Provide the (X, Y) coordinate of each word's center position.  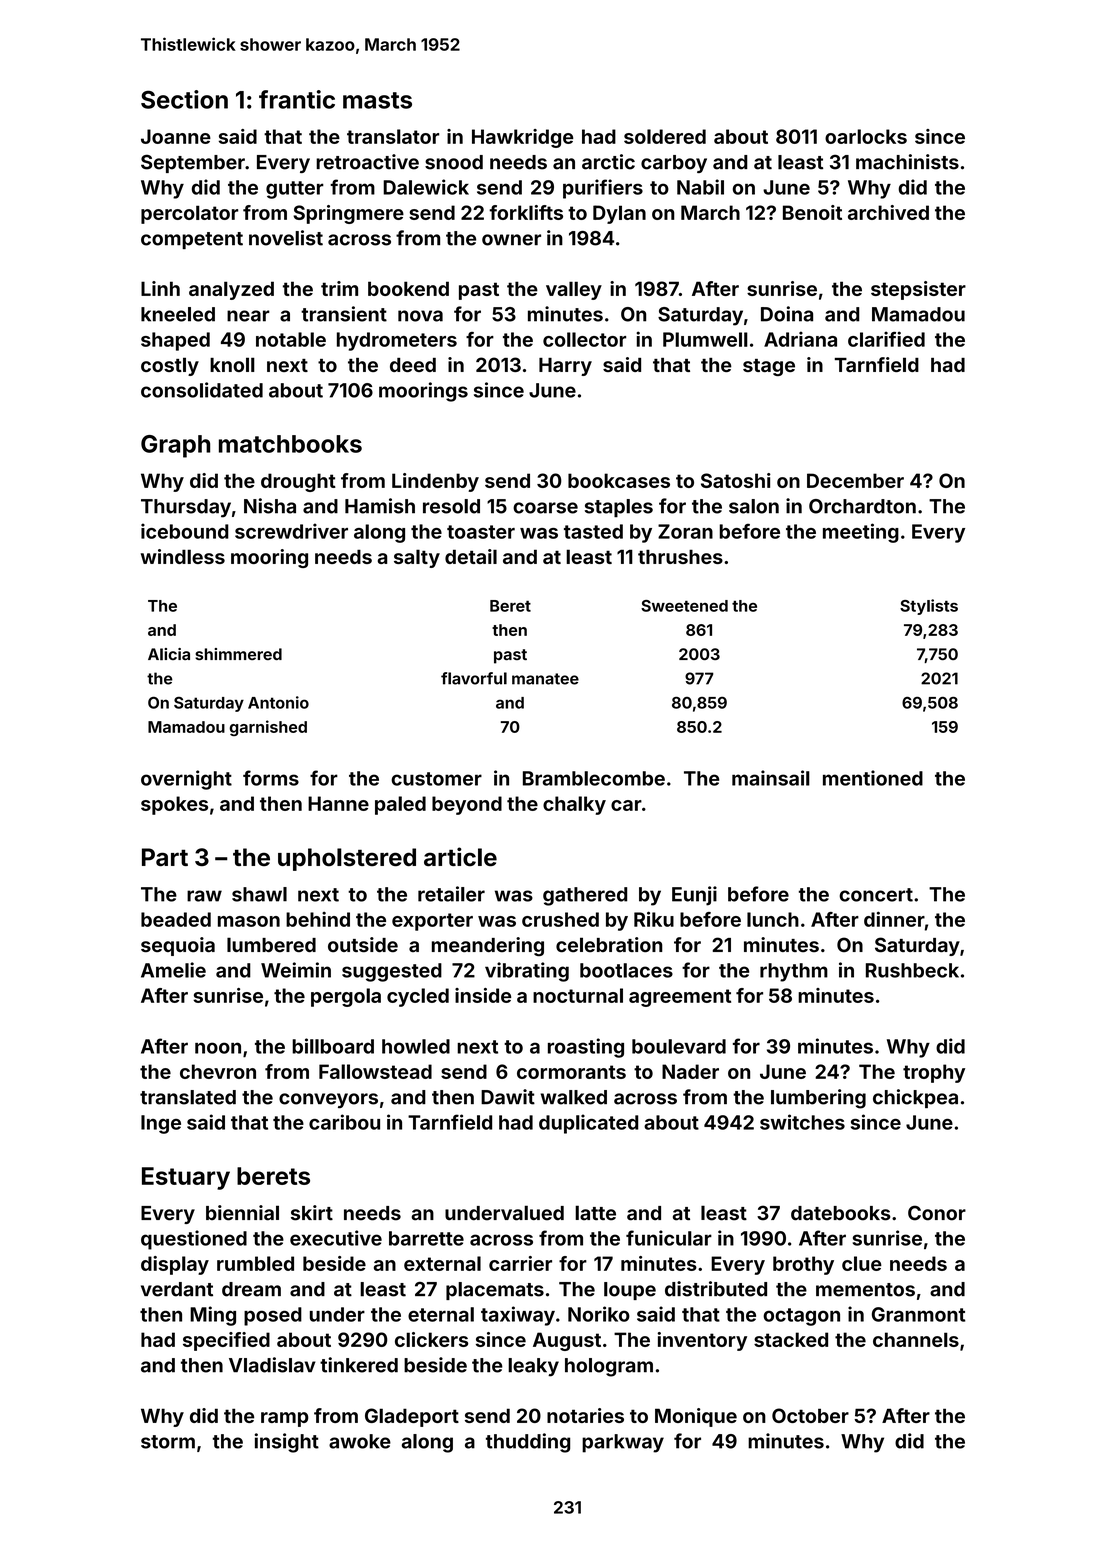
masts (377, 100)
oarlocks (866, 136)
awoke (360, 1441)
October (810, 1415)
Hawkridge (522, 138)
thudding (528, 1443)
